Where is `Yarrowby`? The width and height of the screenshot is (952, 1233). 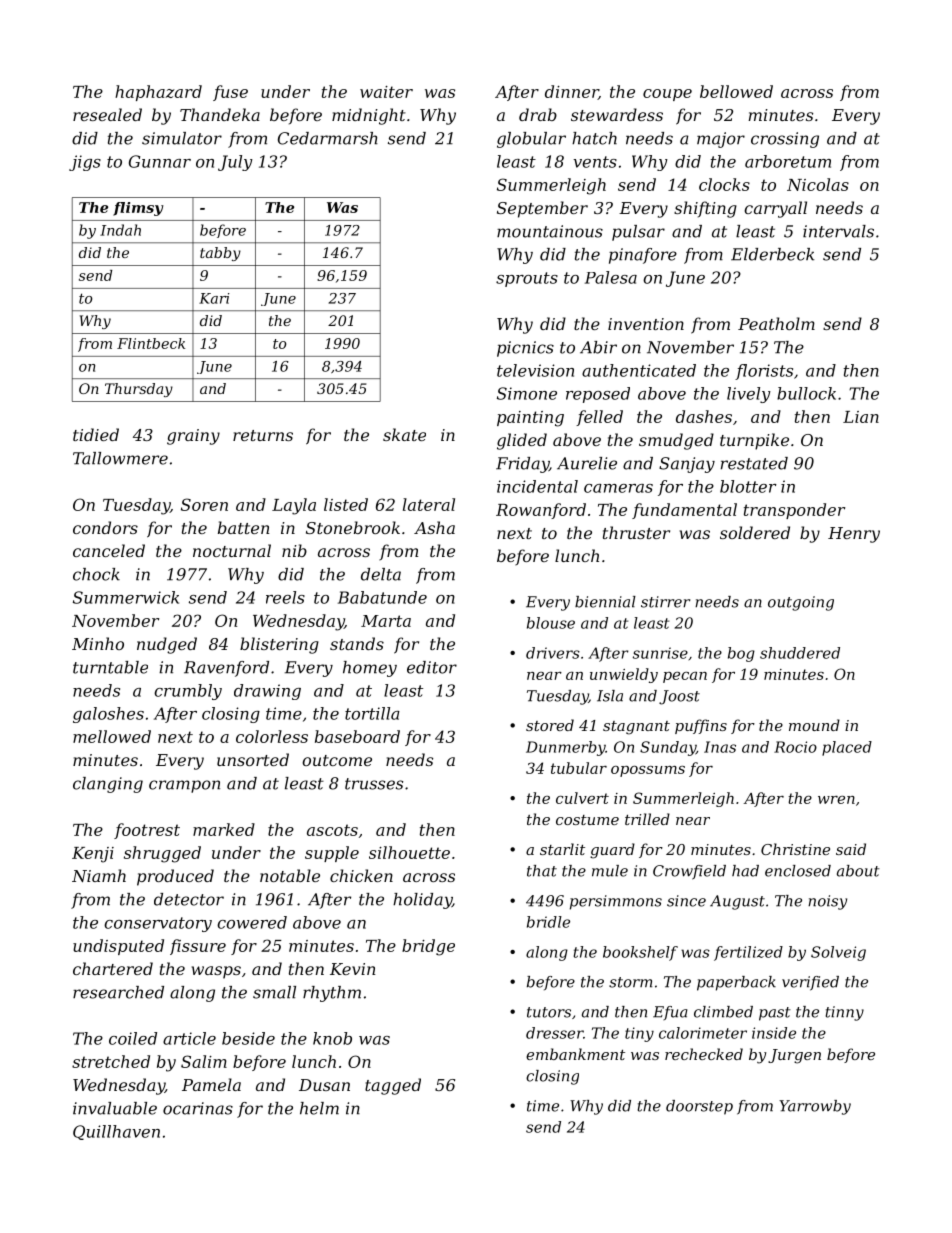 Yarrowby is located at coordinates (815, 1107).
